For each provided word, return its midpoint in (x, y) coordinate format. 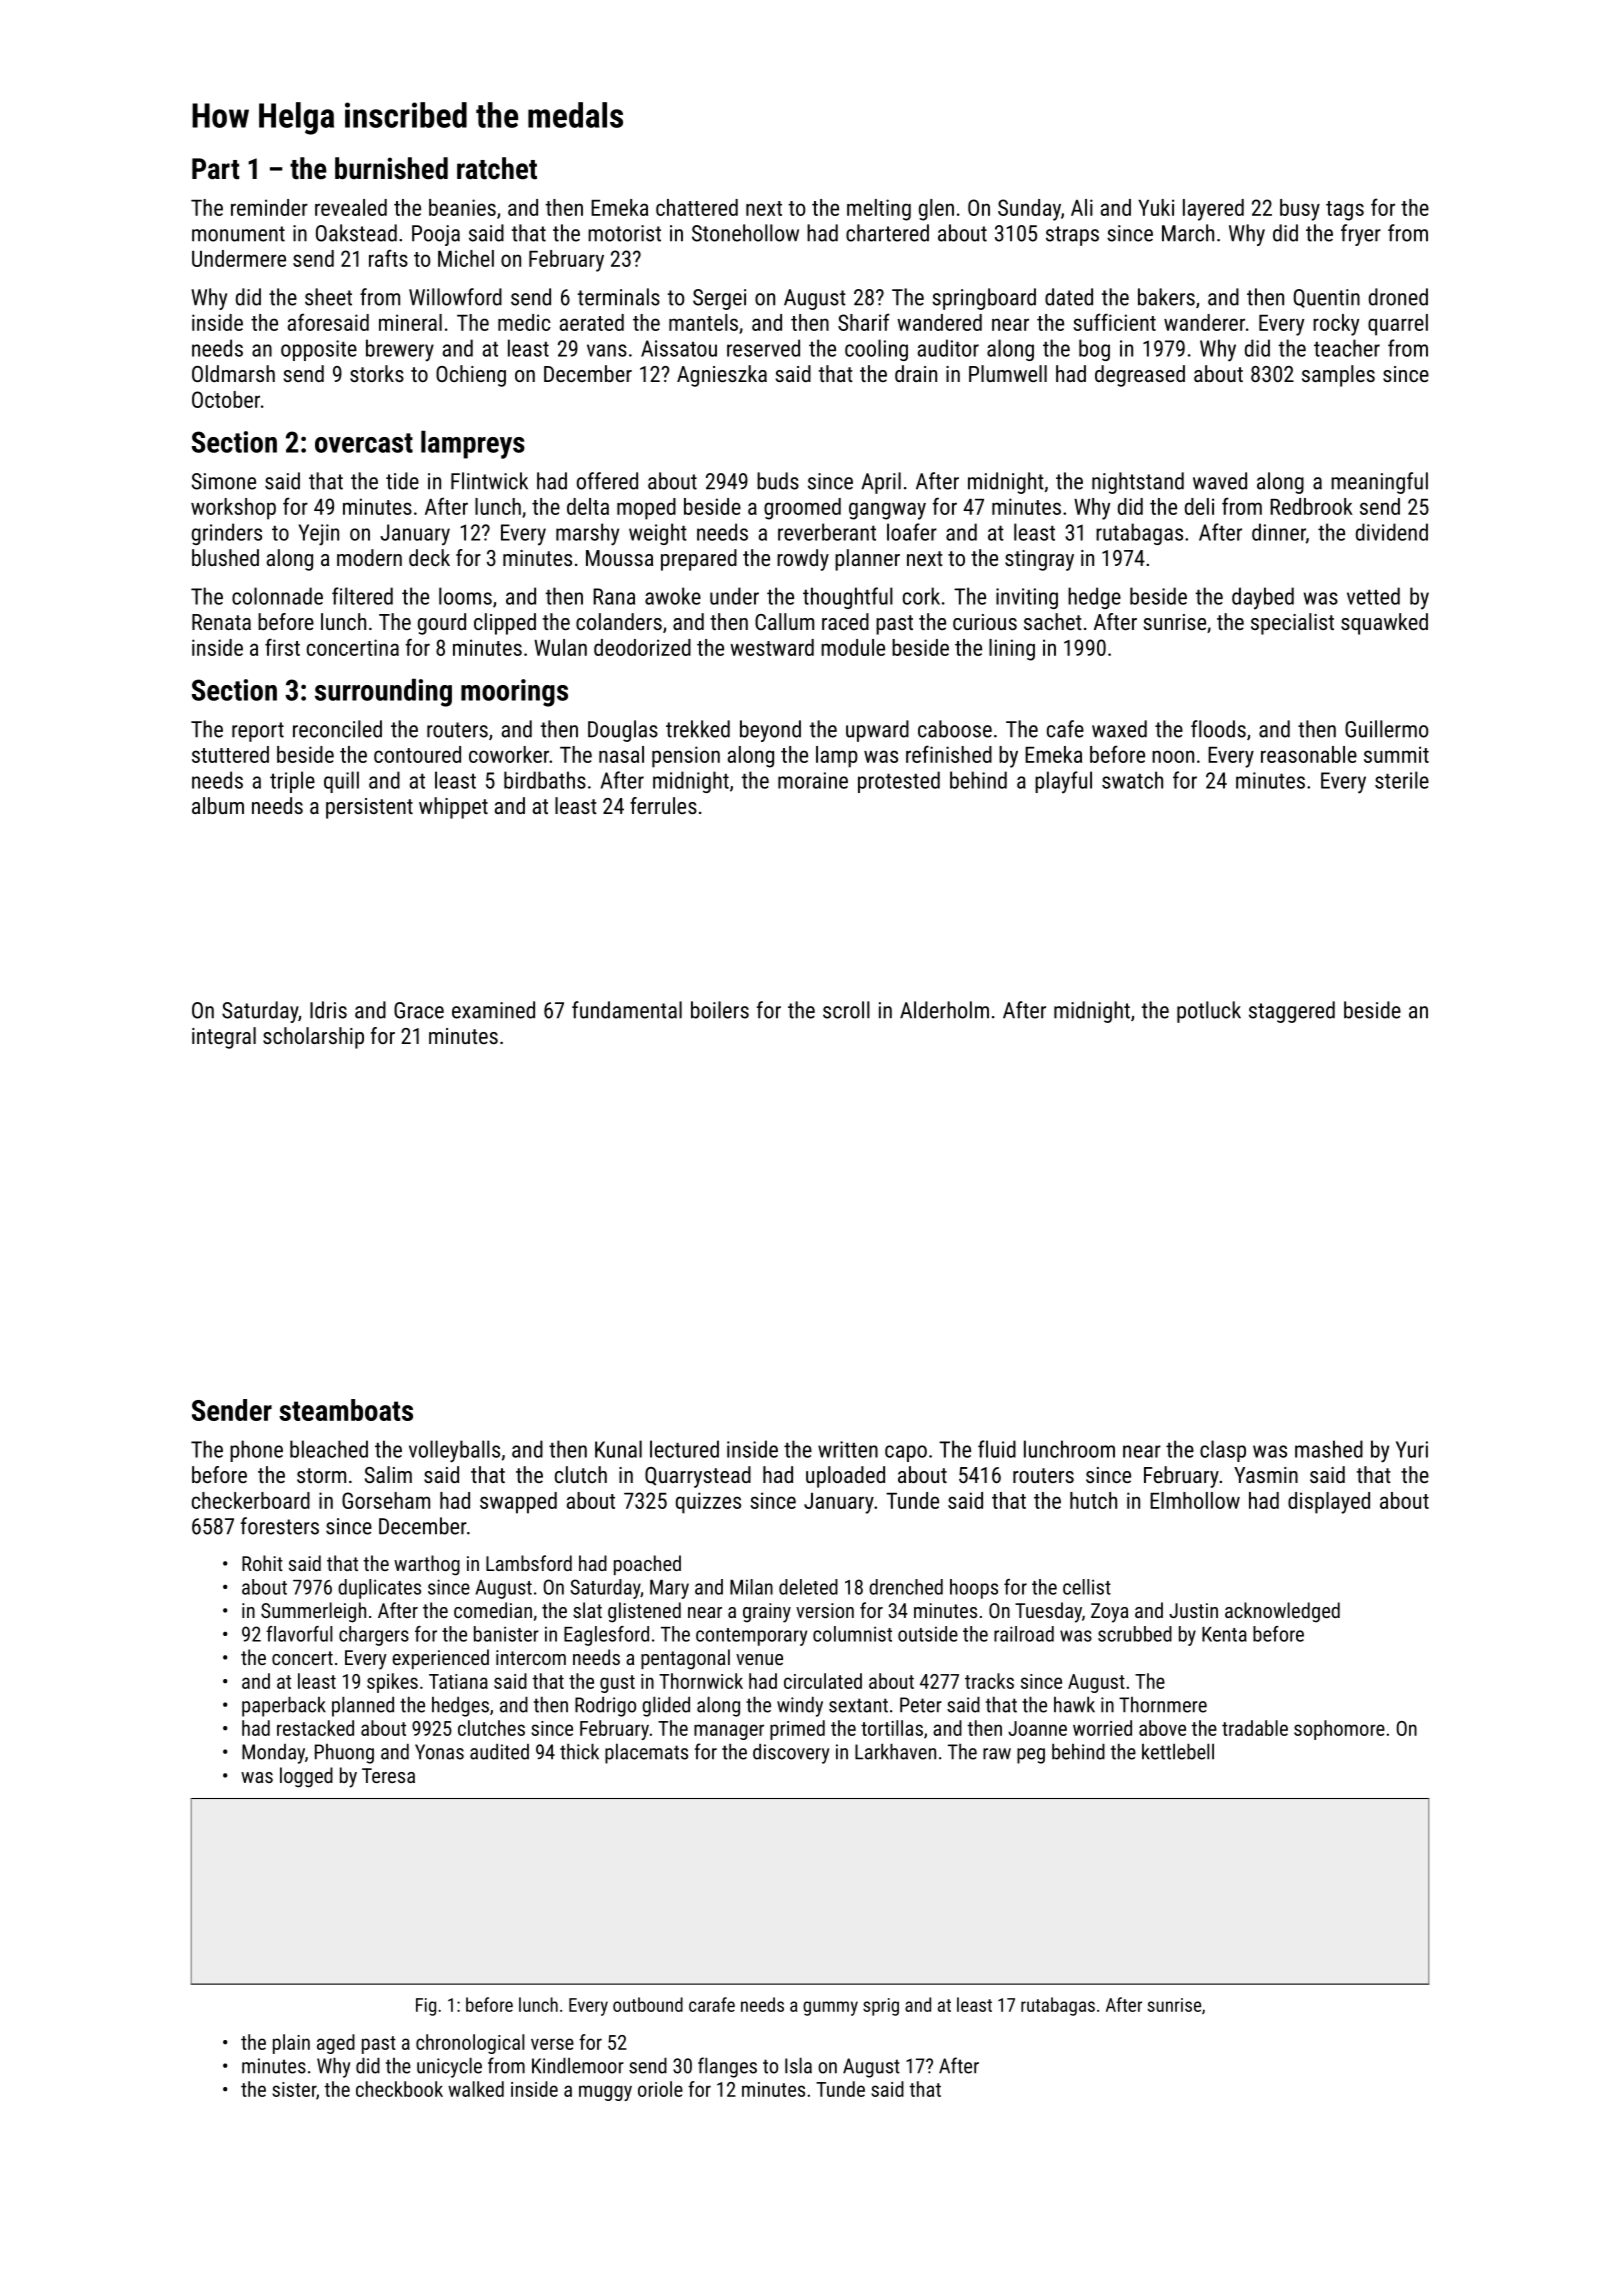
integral (224, 1038)
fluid (997, 1449)
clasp (1223, 1451)
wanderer (1204, 322)
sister (294, 2089)
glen (936, 210)
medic (524, 322)
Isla (798, 2065)
